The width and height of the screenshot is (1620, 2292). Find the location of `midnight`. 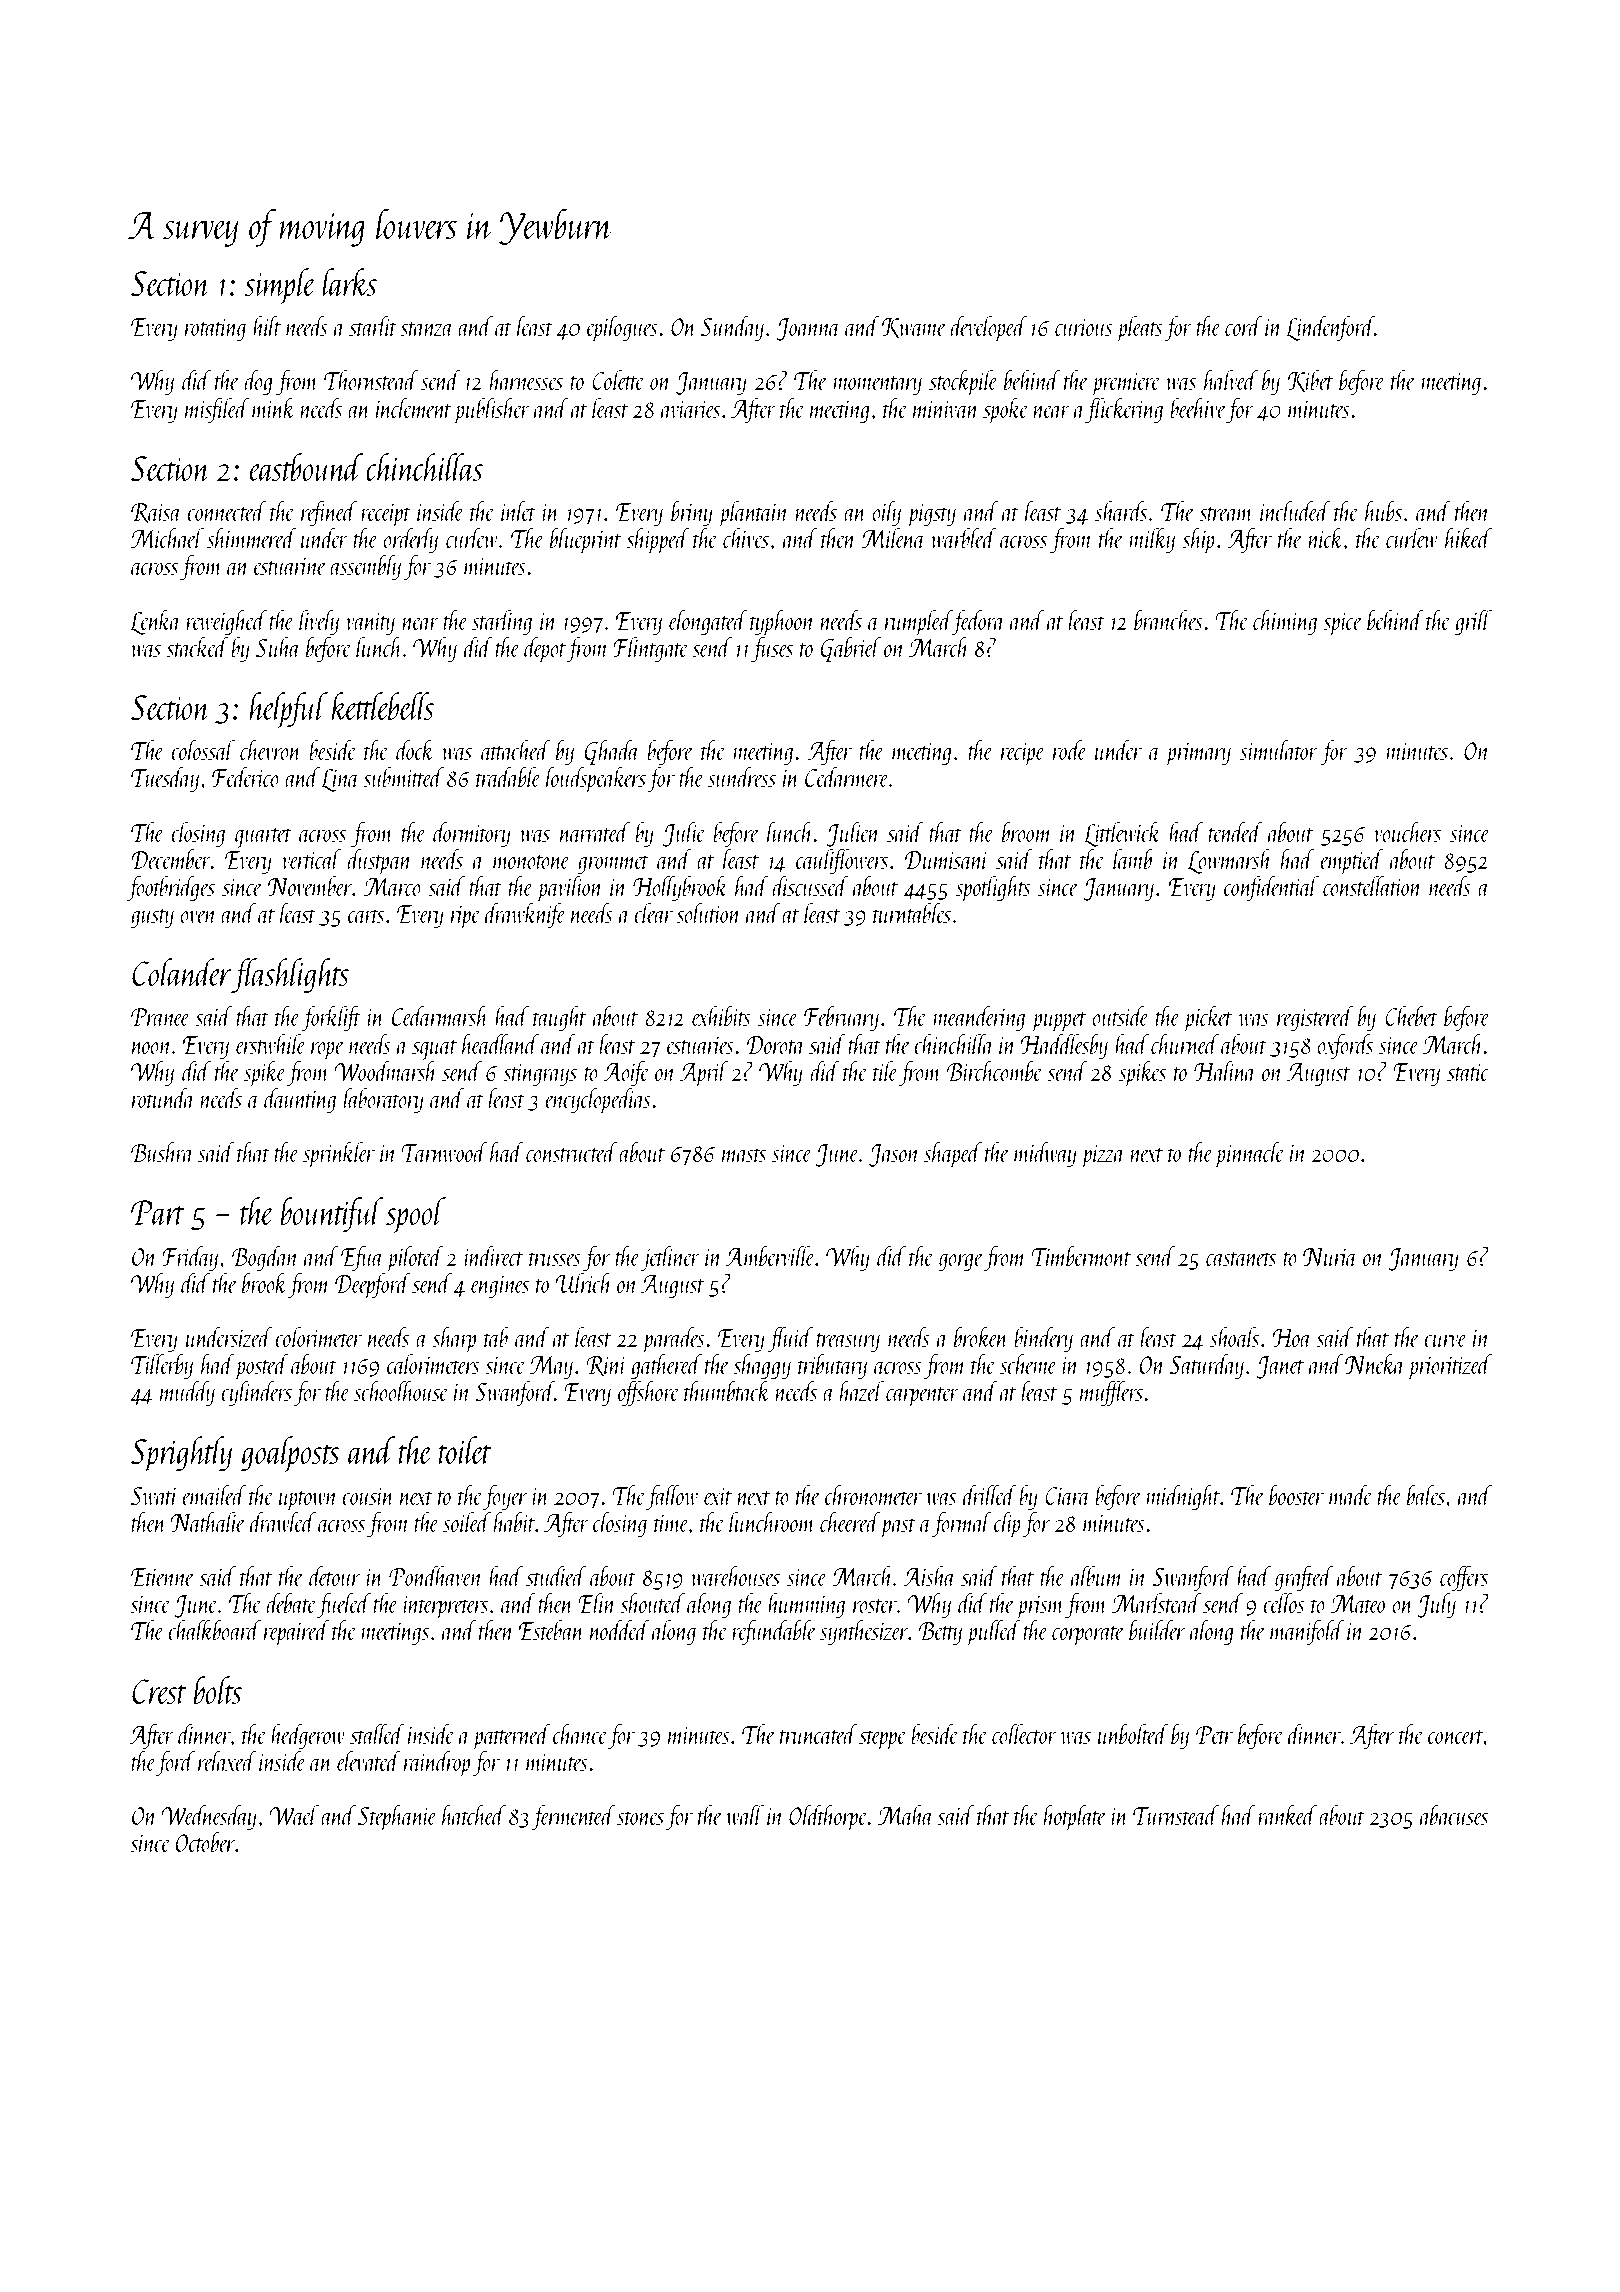

midnight is located at coordinates (1183, 1497).
